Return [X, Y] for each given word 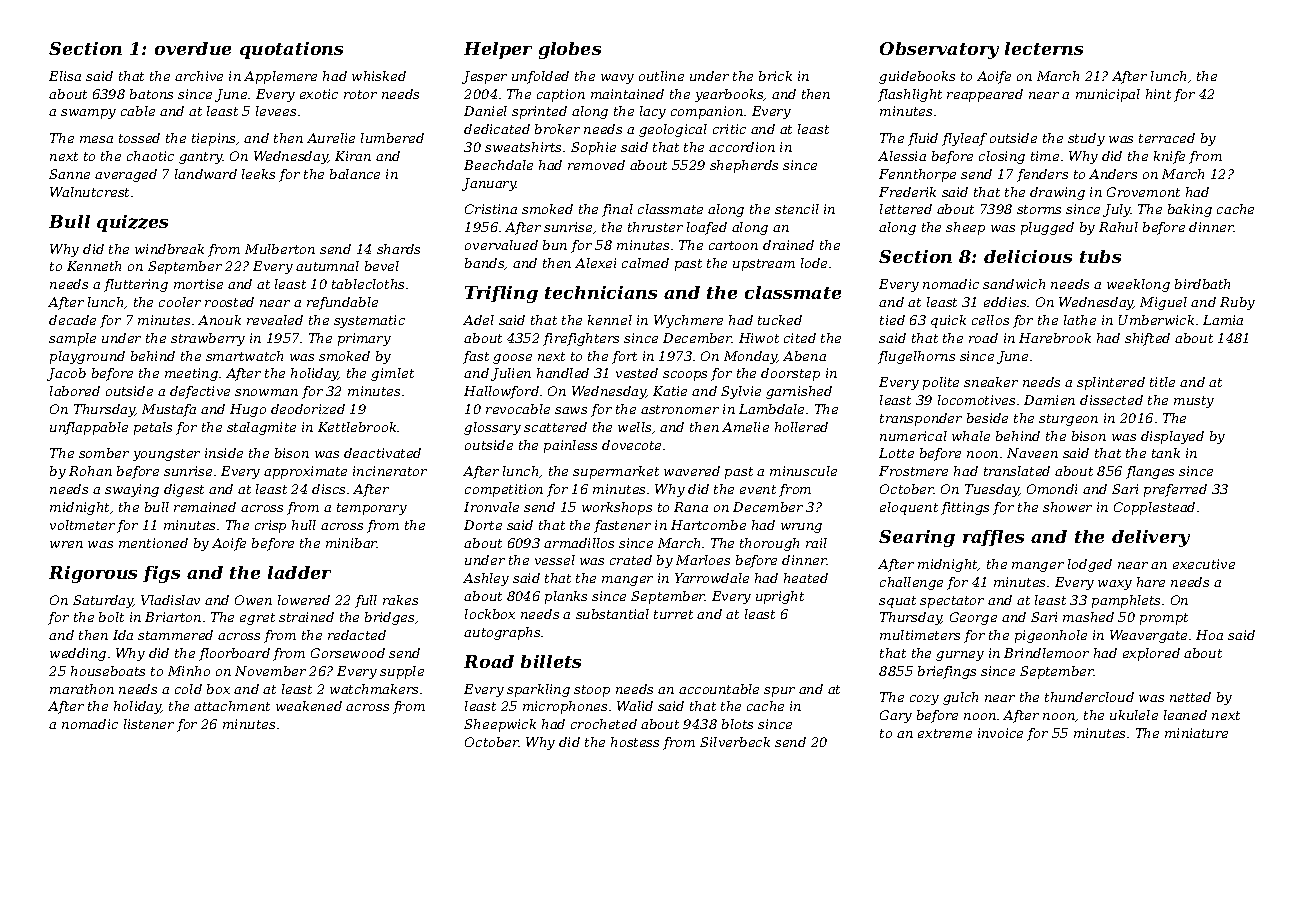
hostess [635, 742]
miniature [1196, 733]
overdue [193, 48]
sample [72, 339]
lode [814, 263]
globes [570, 50]
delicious [1028, 256]
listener [149, 724]
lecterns [1044, 48]
